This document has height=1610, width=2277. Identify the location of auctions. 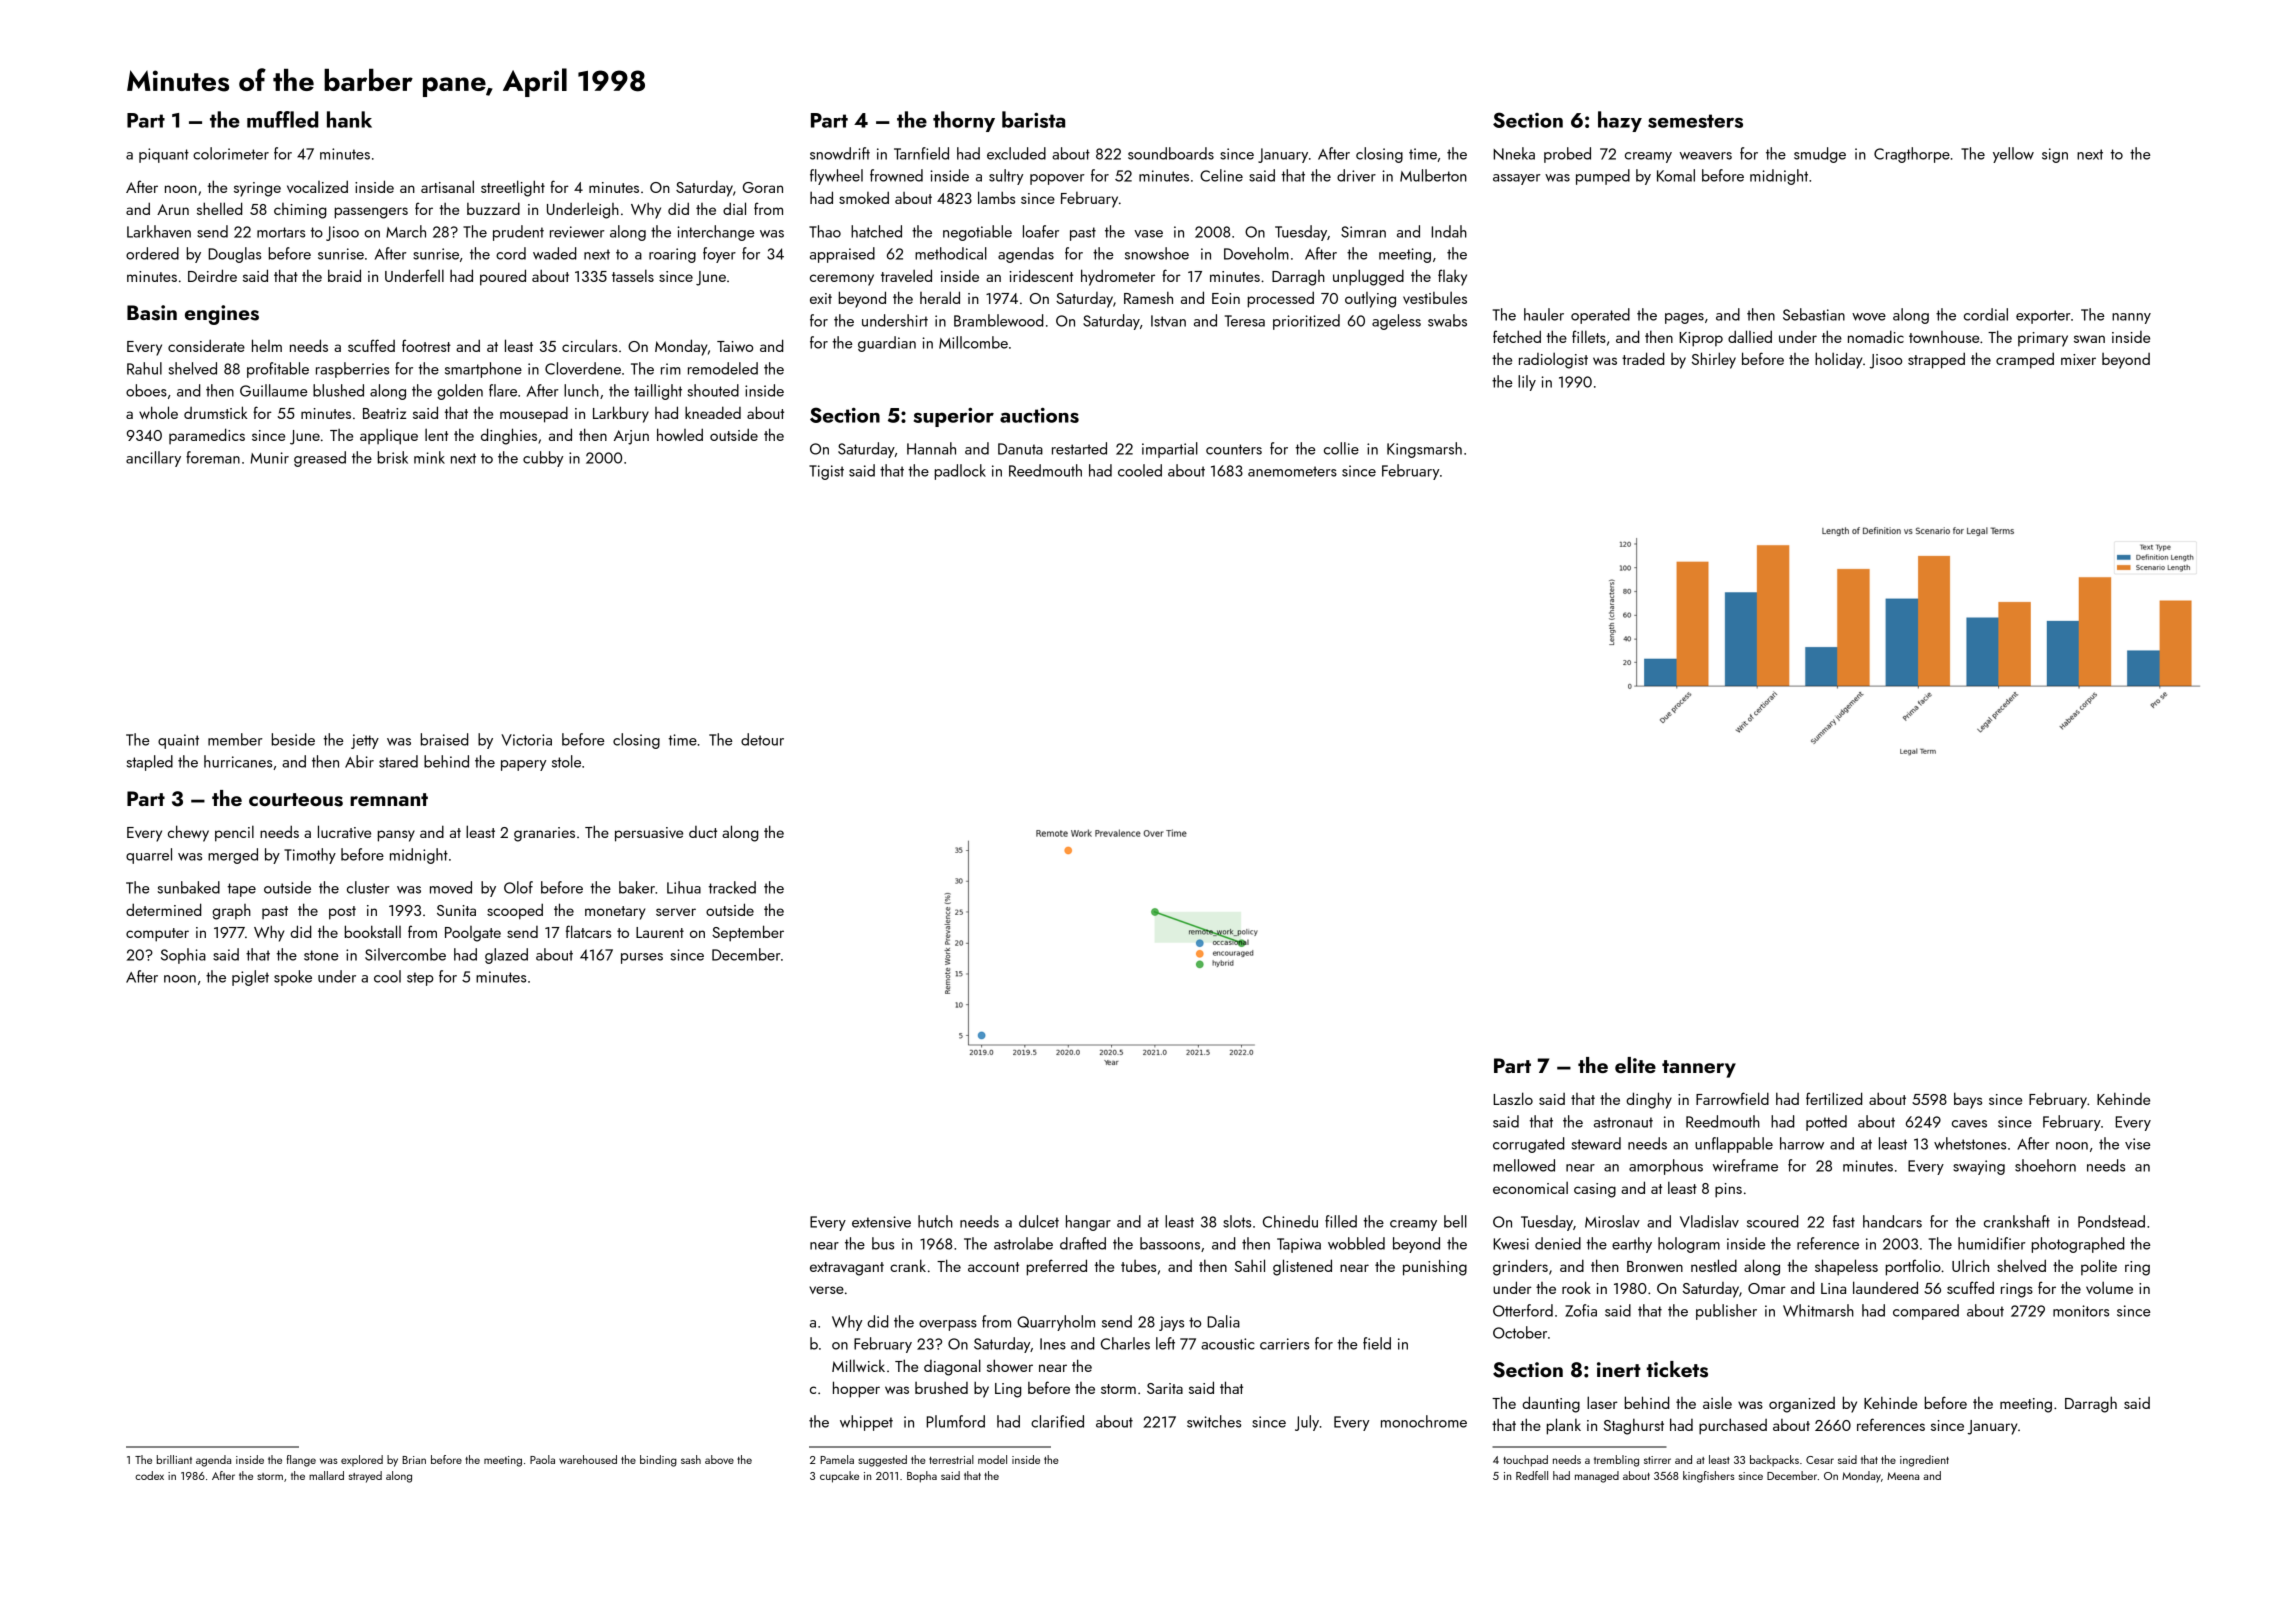
(1039, 415).
